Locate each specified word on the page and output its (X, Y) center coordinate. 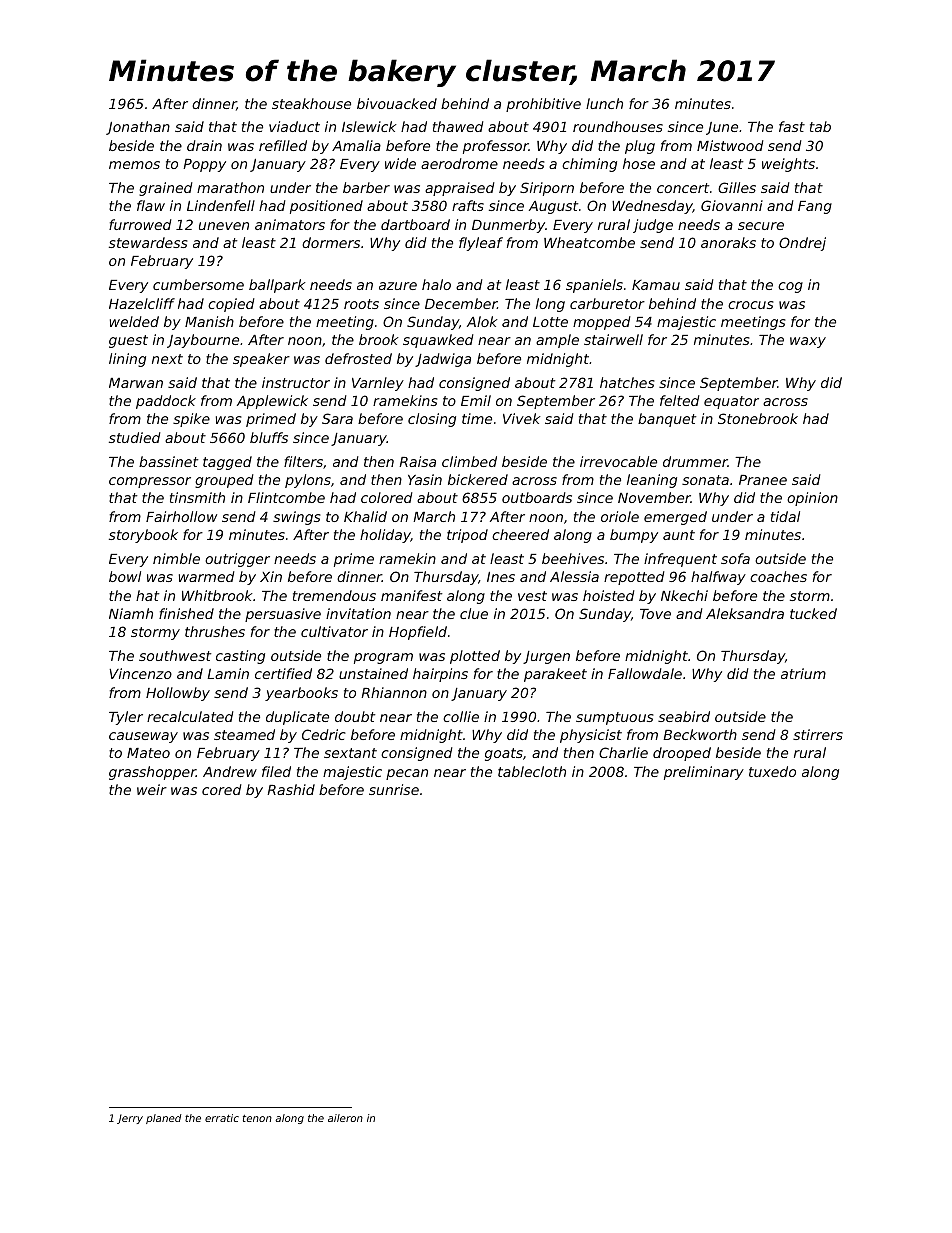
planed (164, 1119)
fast (792, 126)
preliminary (704, 773)
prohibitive (543, 105)
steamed (244, 734)
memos (134, 165)
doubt (355, 716)
